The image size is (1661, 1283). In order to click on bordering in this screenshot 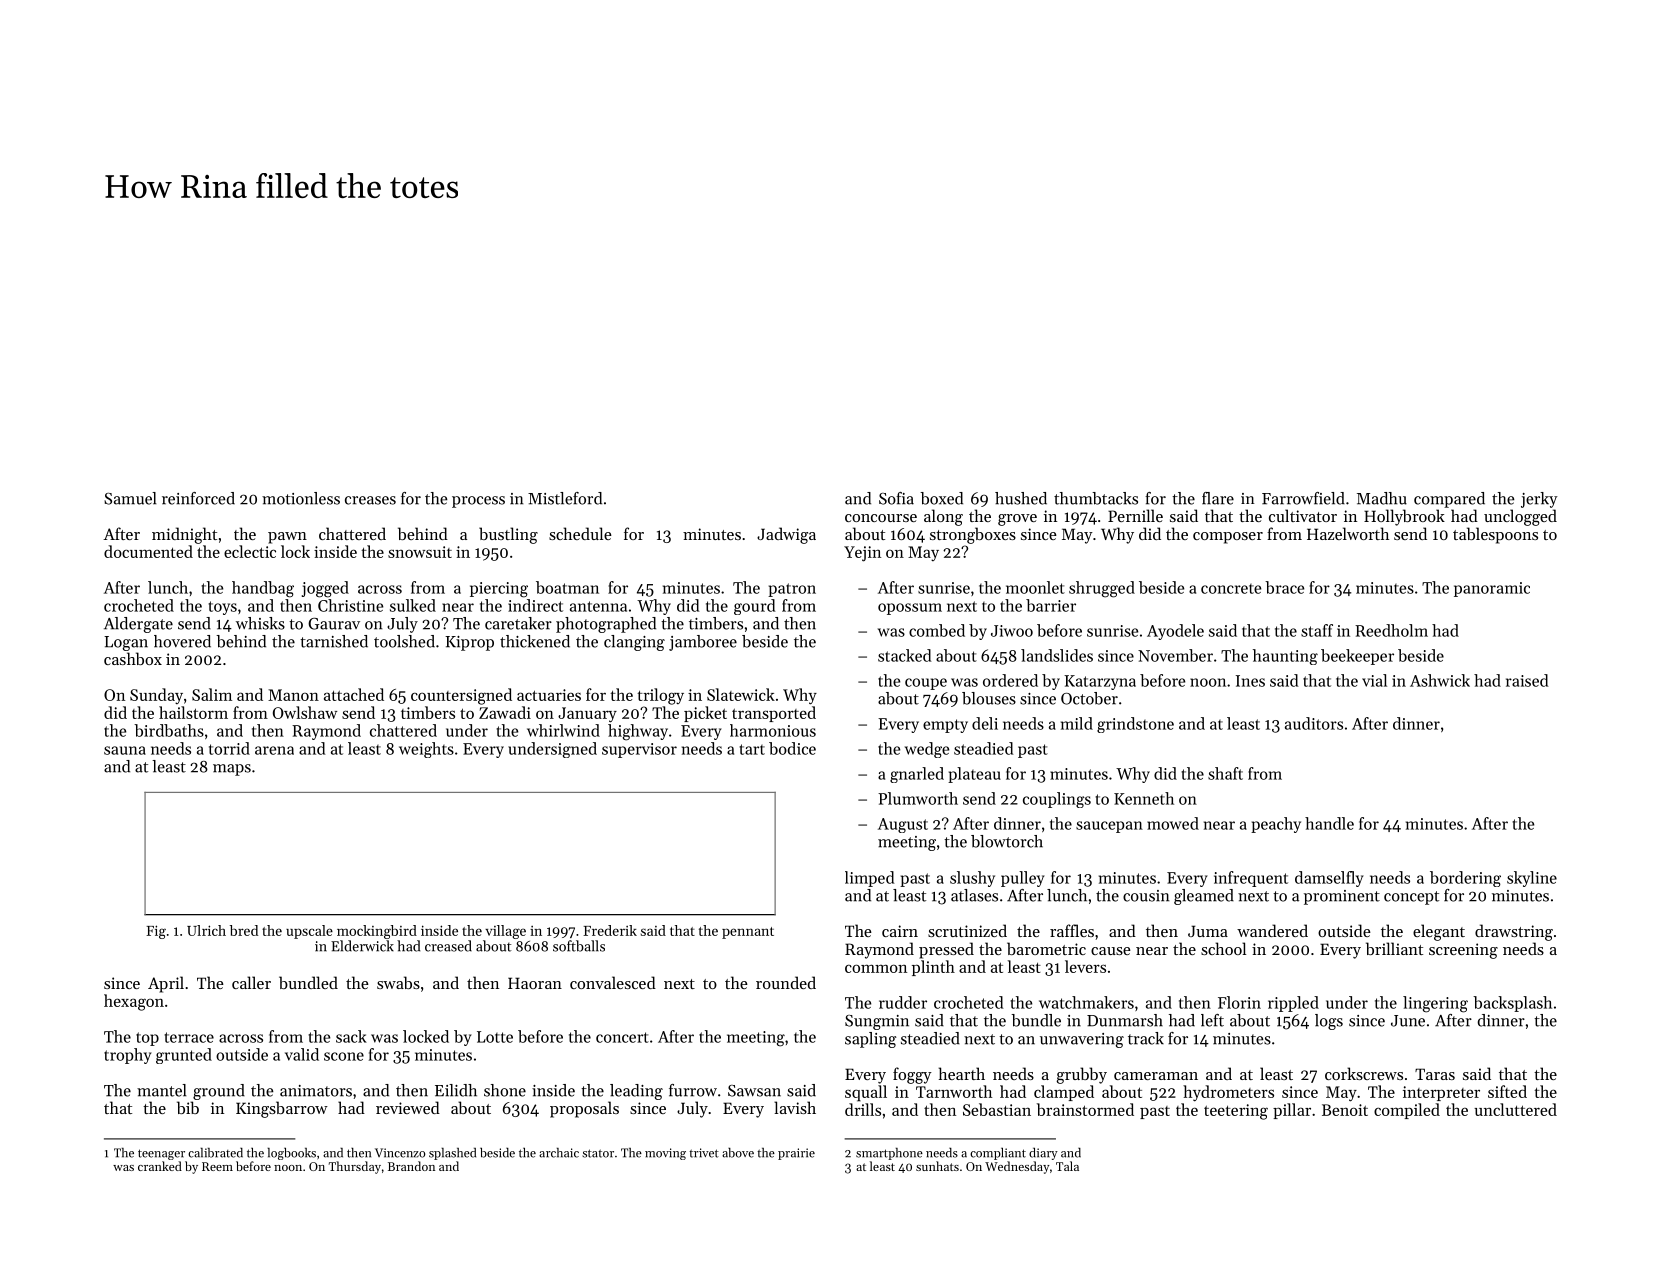, I will do `click(1465, 879)`.
